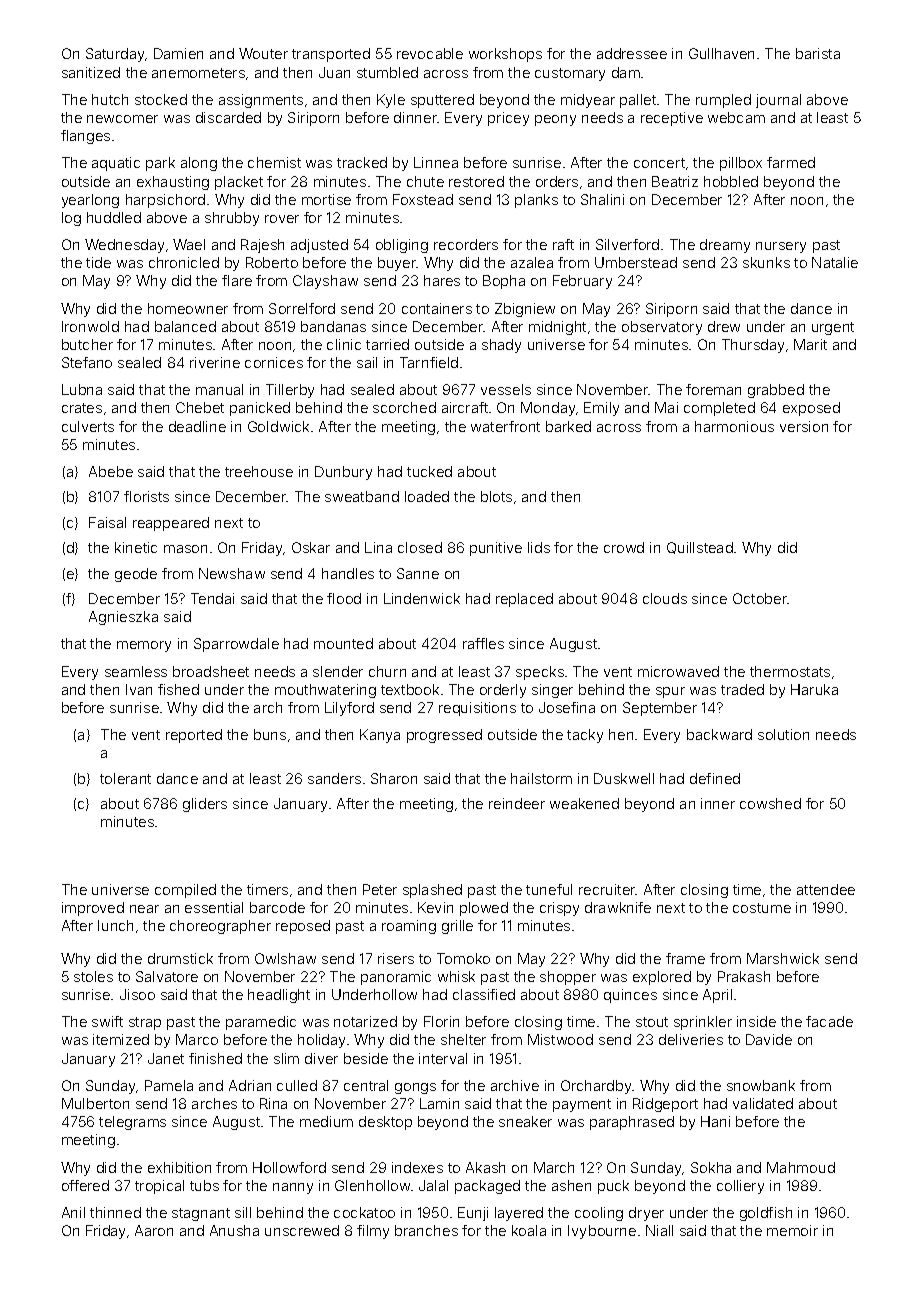 This screenshot has height=1308, width=924. Describe the element at coordinates (125, 778) in the screenshot. I see `tolerant` at that location.
